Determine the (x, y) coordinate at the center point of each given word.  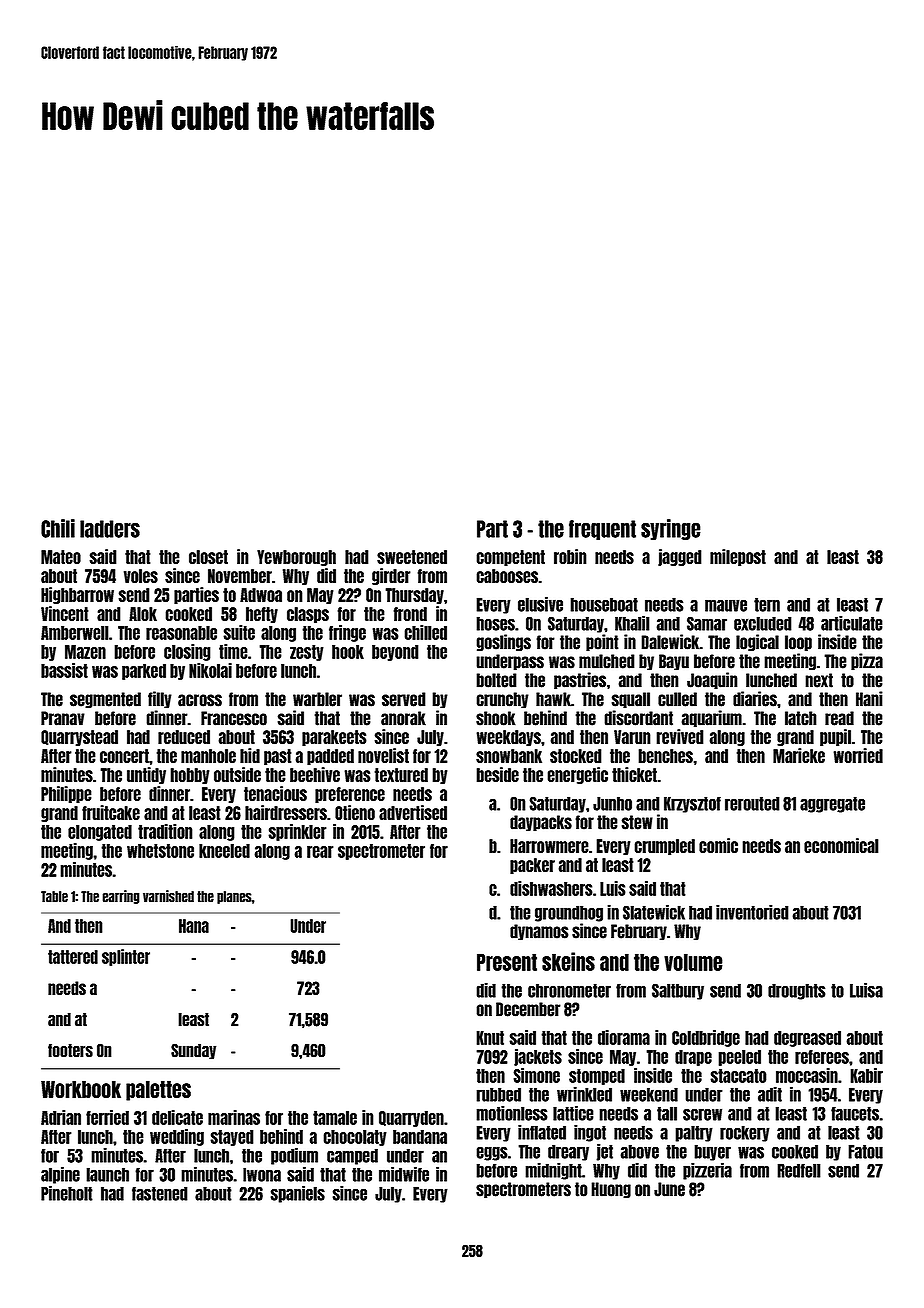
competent (510, 558)
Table (54, 897)
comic (718, 845)
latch (801, 718)
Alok (143, 614)
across (200, 700)
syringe (671, 529)
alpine (60, 1175)
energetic (577, 775)
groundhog (569, 913)
